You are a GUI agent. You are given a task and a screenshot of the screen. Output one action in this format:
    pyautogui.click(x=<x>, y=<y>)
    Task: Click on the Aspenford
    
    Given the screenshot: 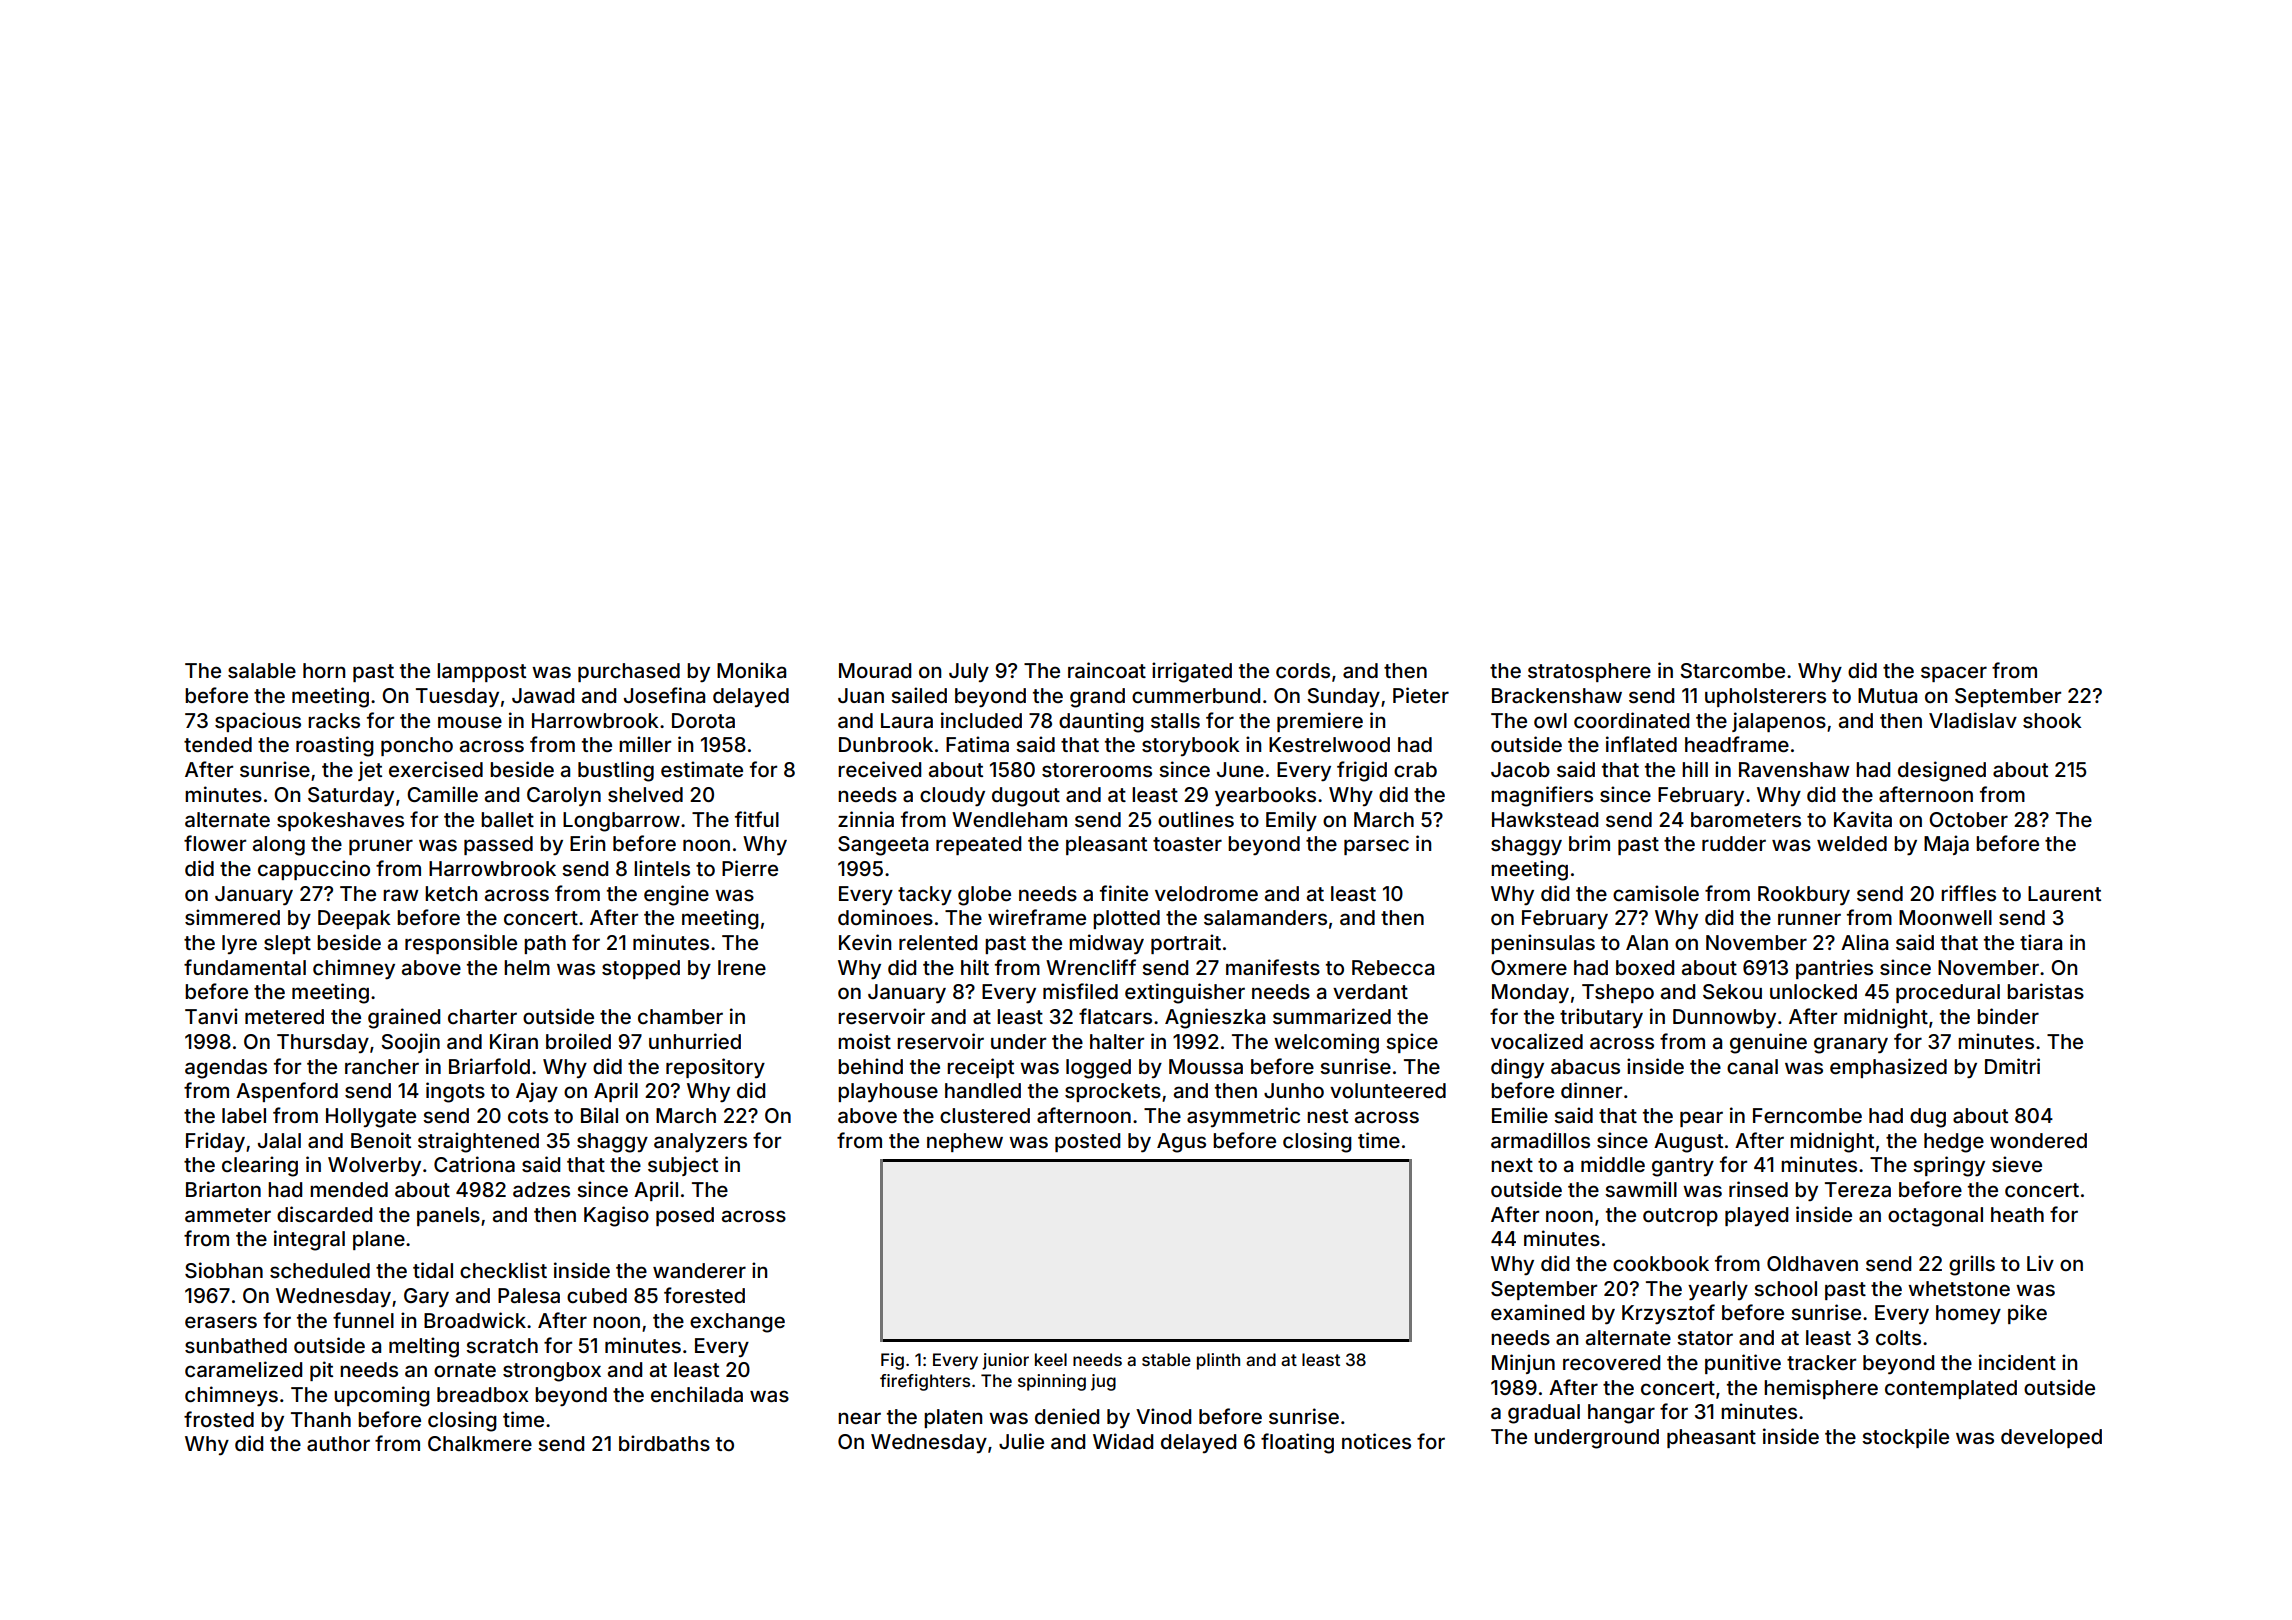 What is the action you would take?
    pyautogui.click(x=287, y=1092)
